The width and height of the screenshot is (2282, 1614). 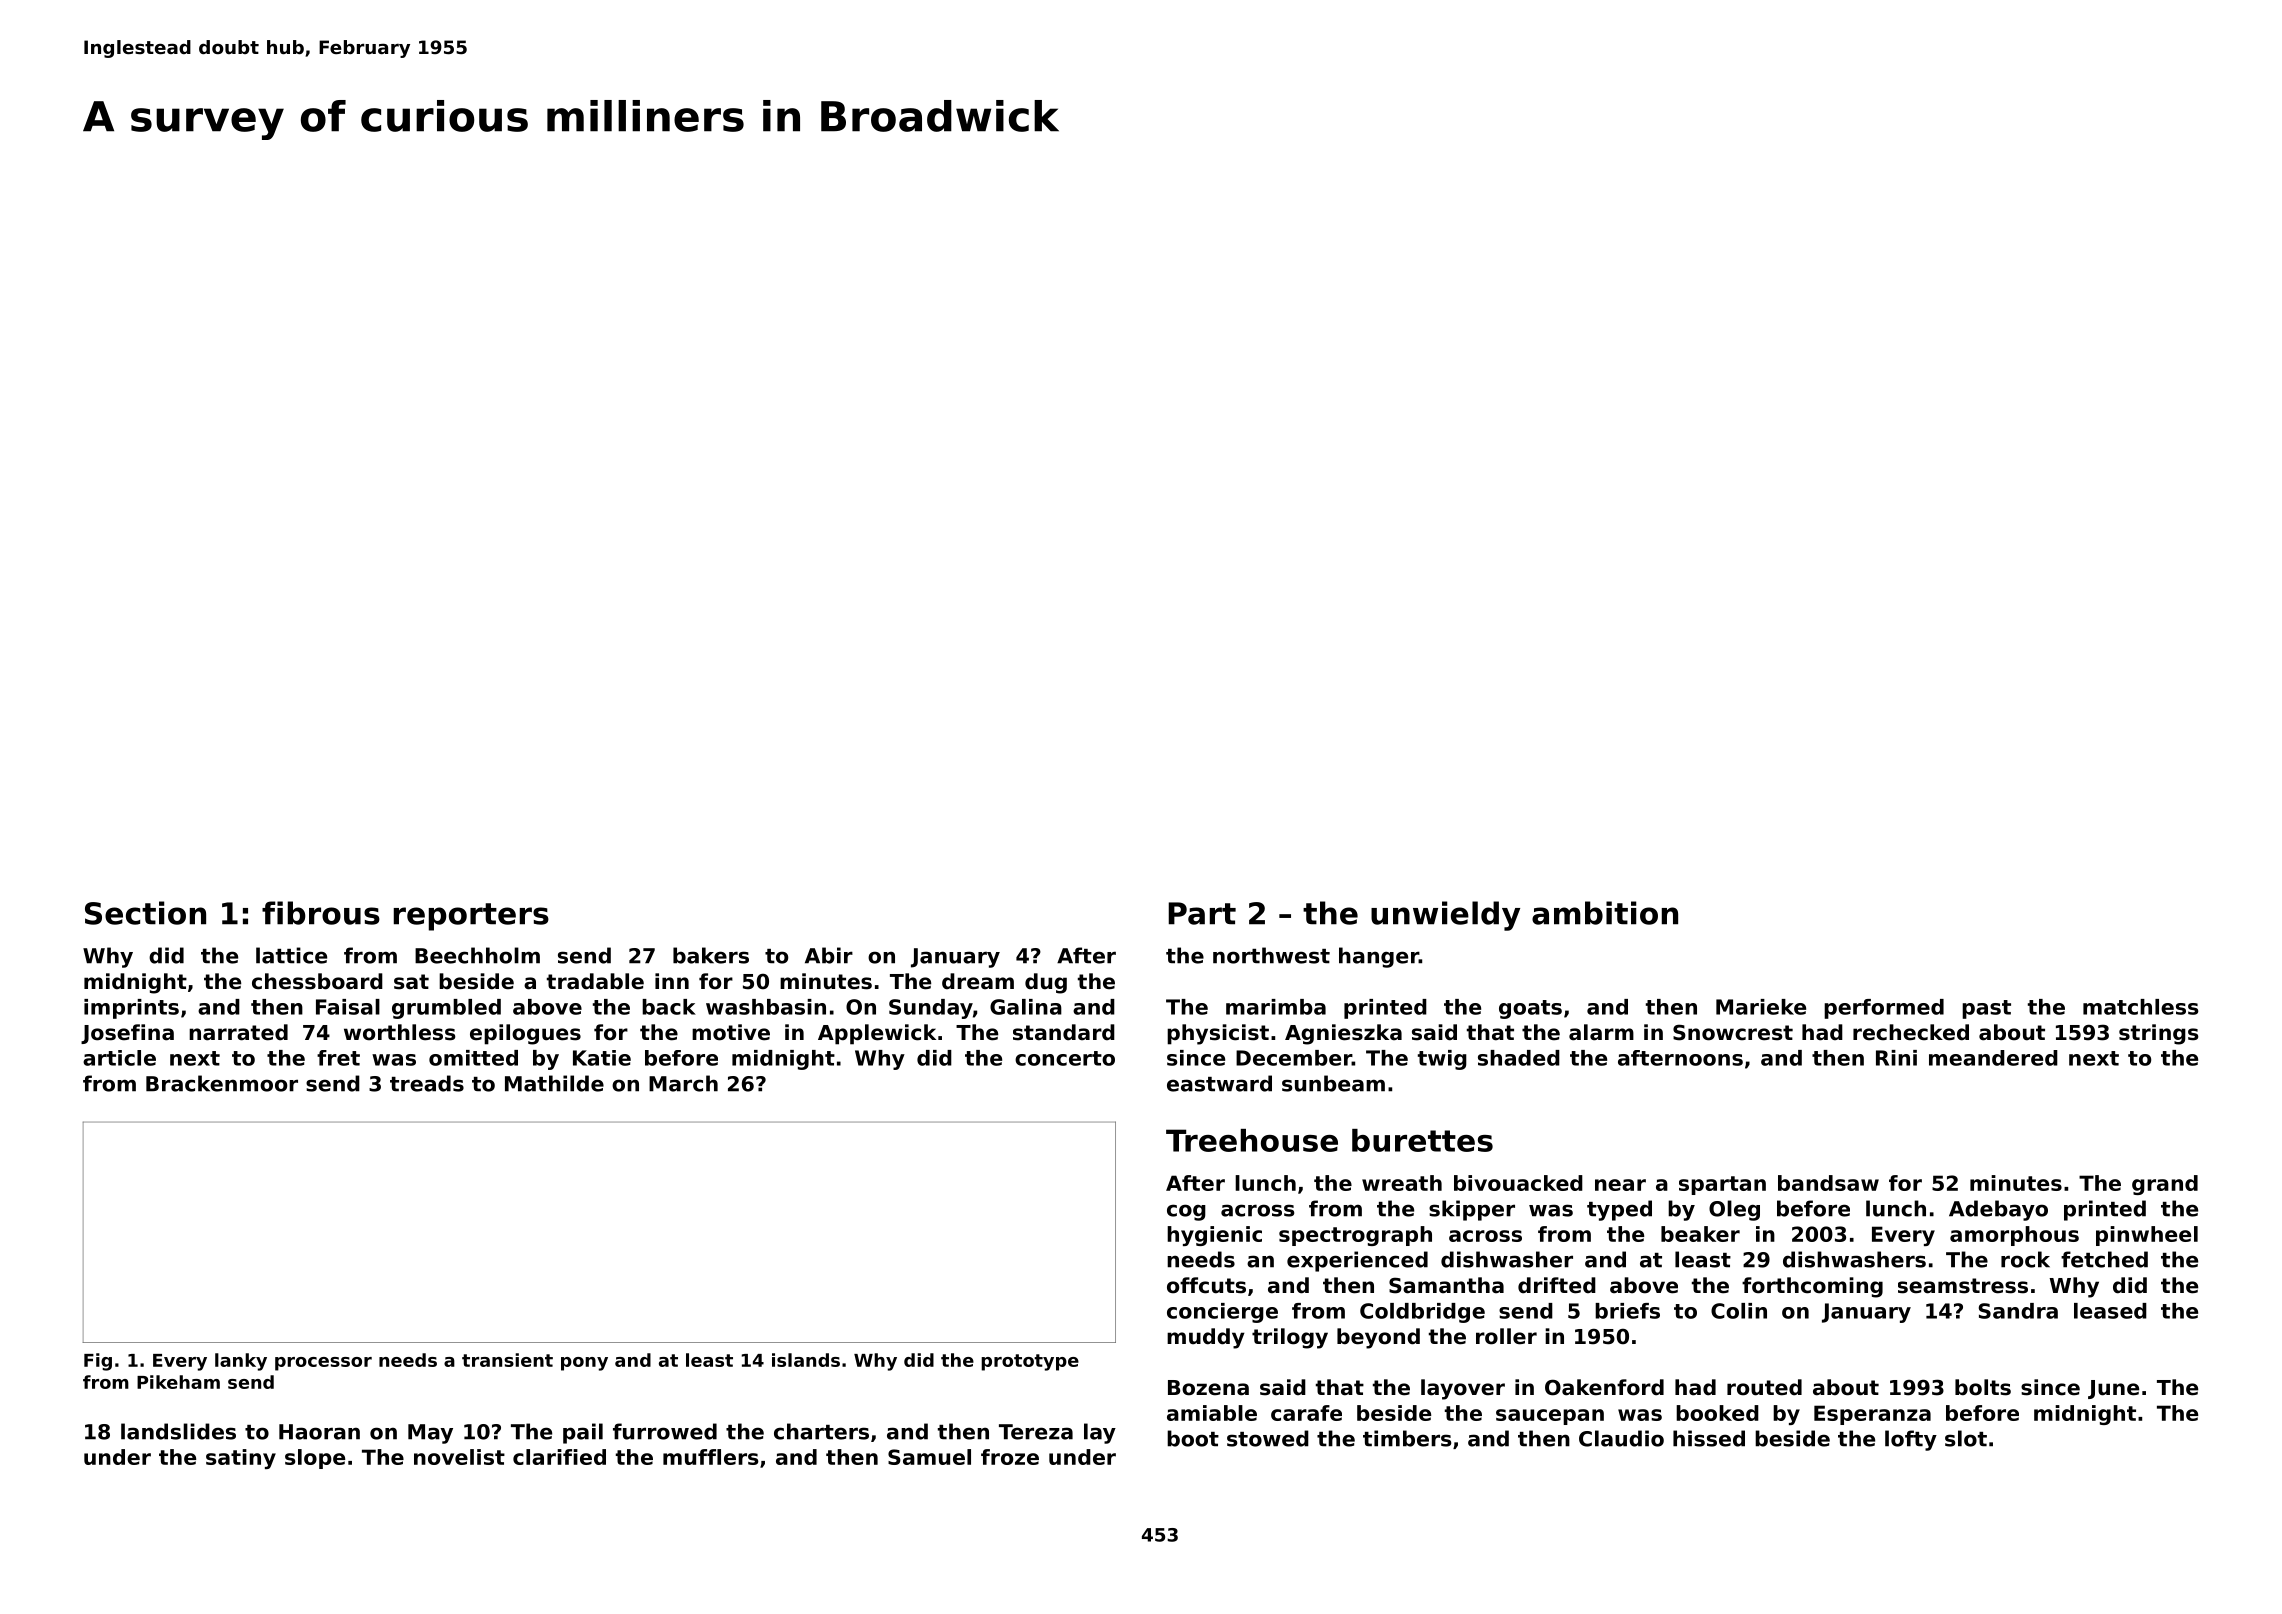 I want to click on Treehouse, so click(x=1252, y=1140).
